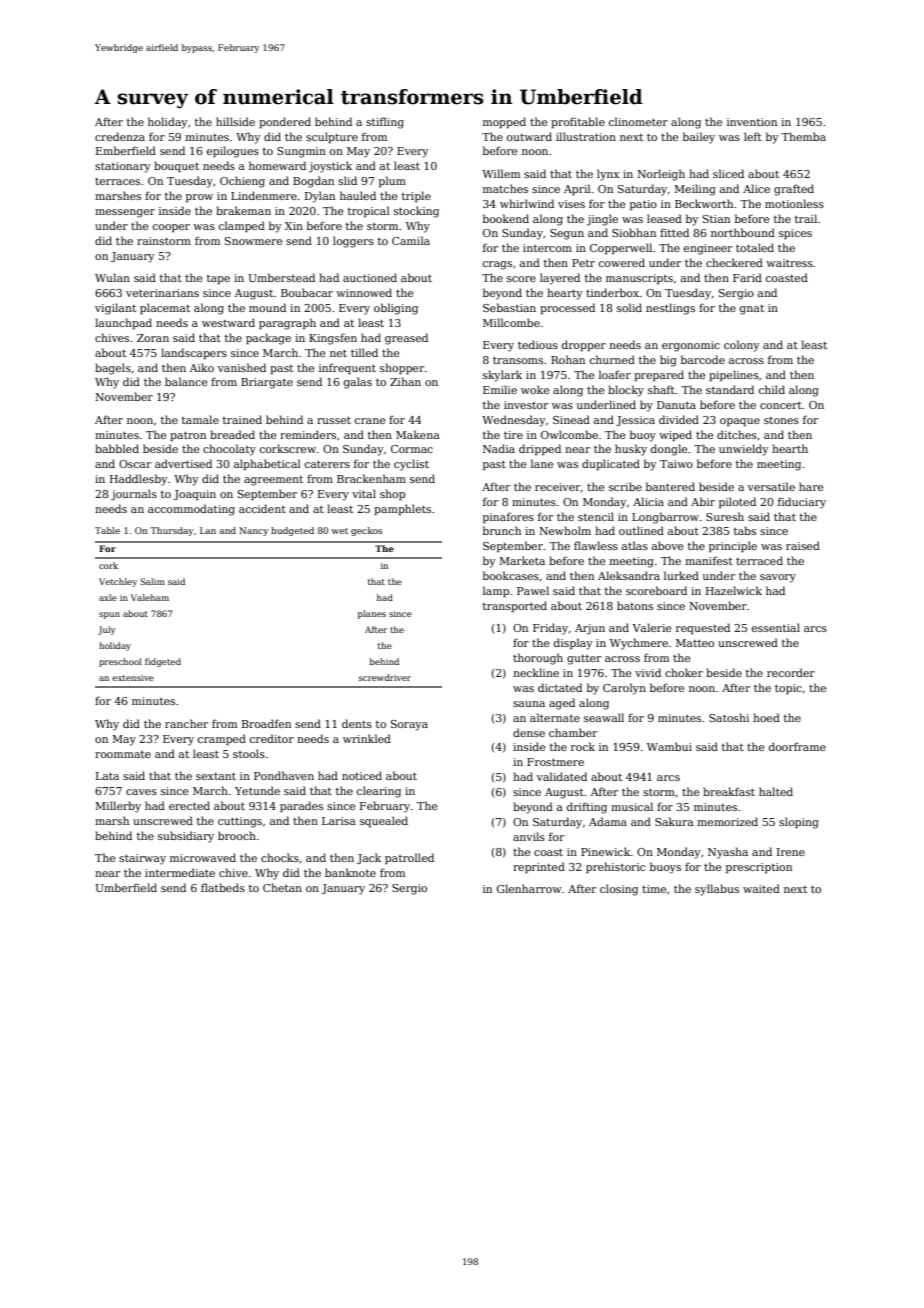 The height and width of the screenshot is (1308, 924). What do you see at coordinates (508, 517) in the screenshot?
I see `pinafores` at bounding box center [508, 517].
